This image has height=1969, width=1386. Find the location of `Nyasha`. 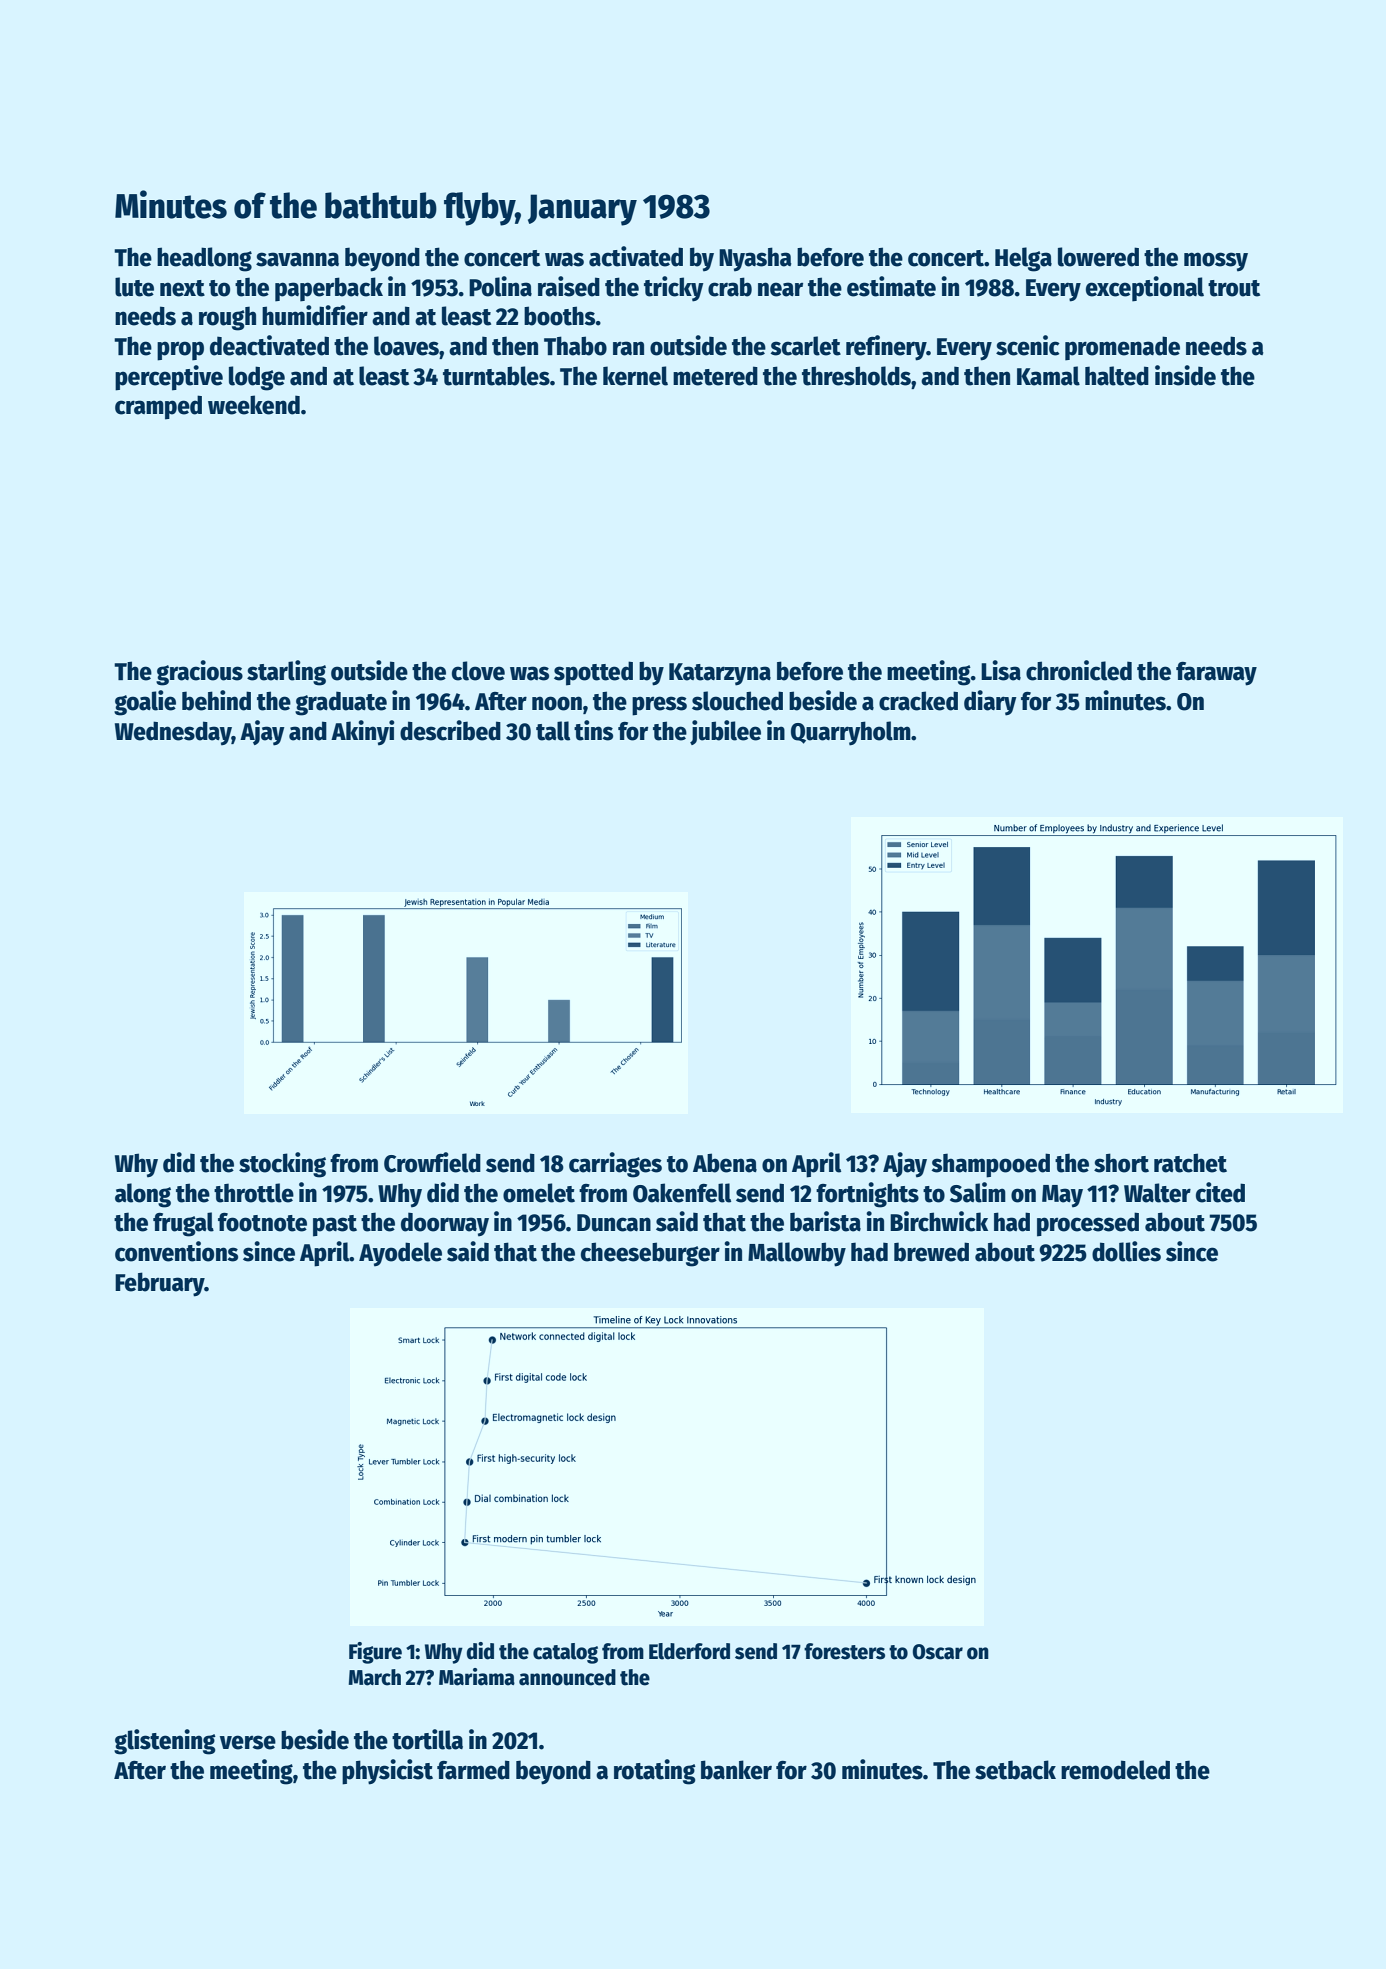

Nyasha is located at coordinates (755, 259).
